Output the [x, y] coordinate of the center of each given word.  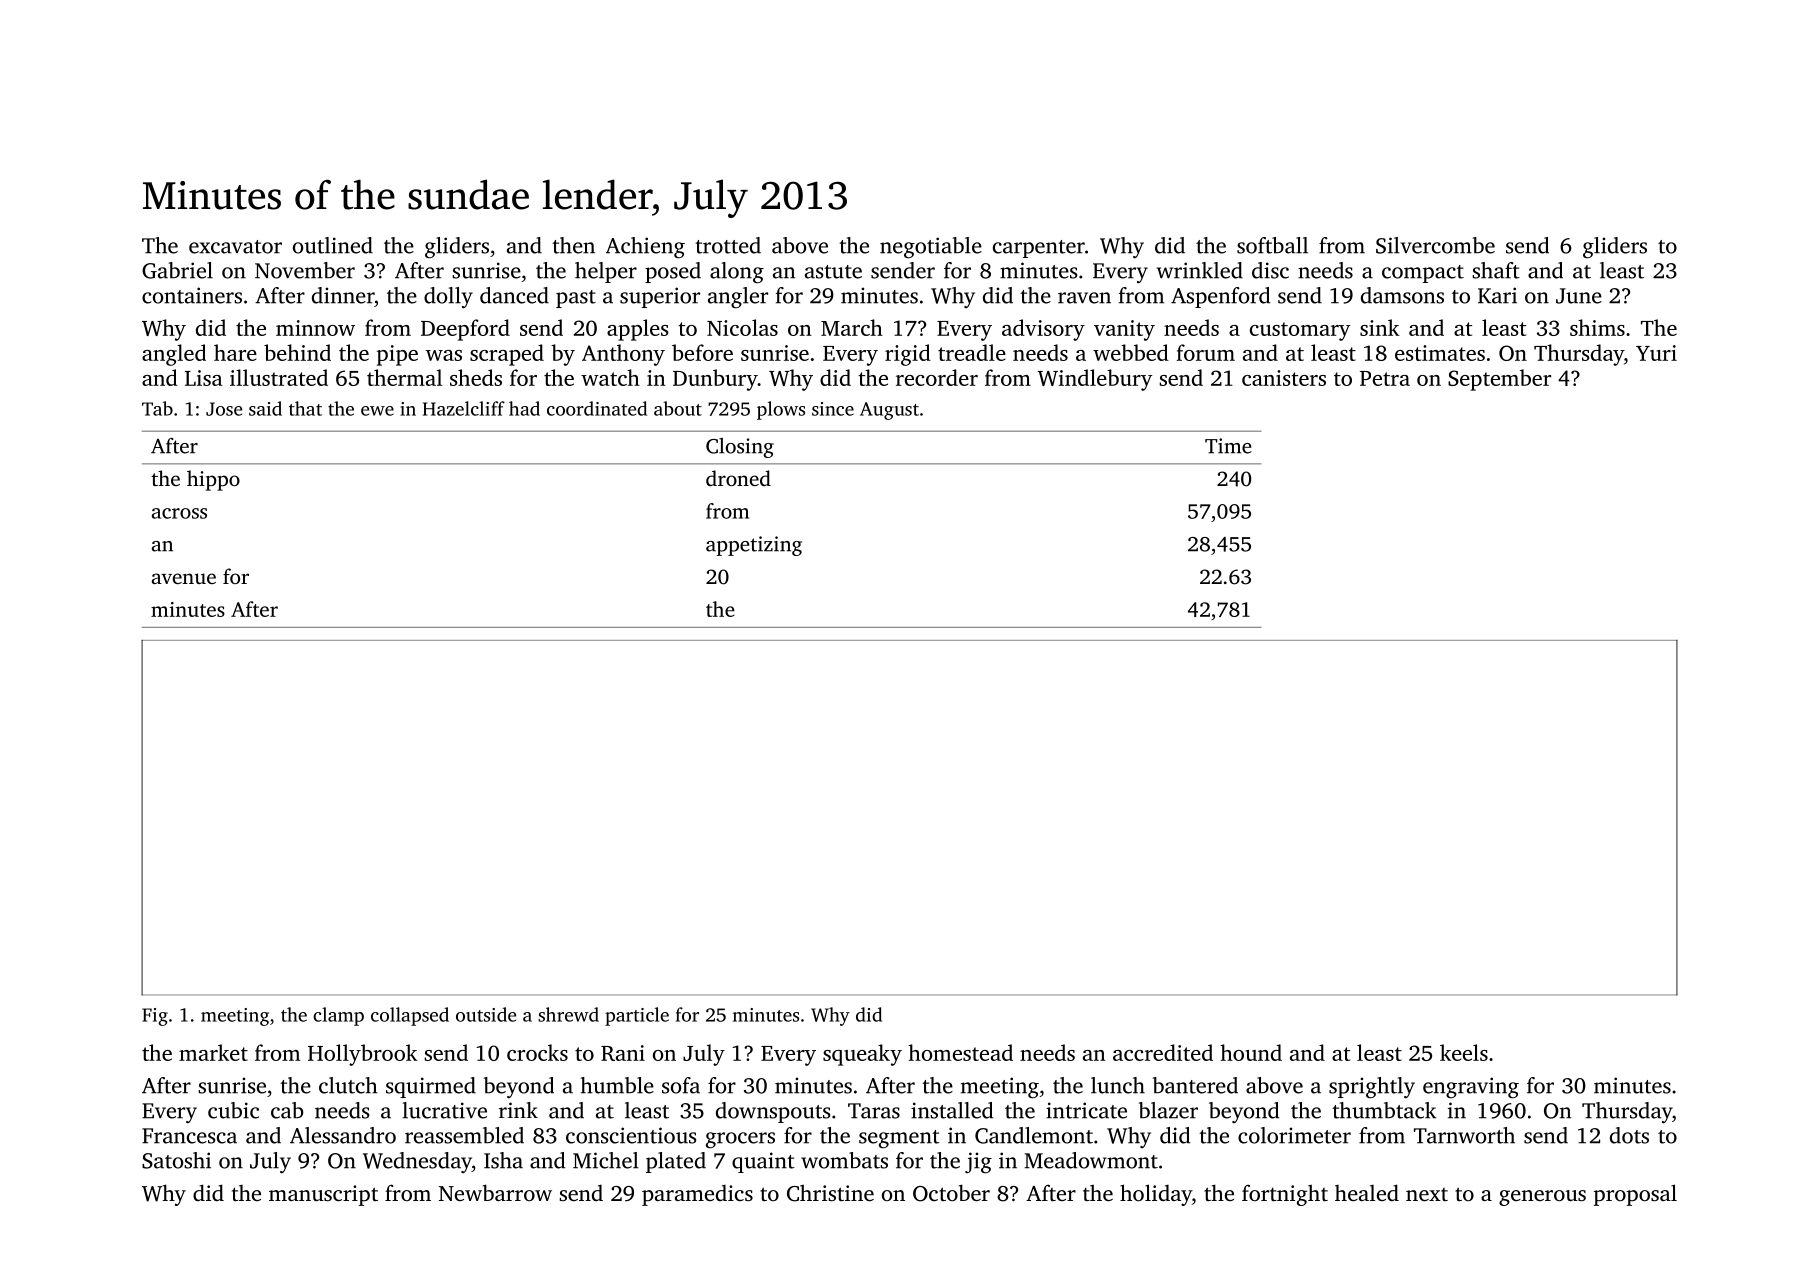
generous [1542, 1198]
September [1499, 380]
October [951, 1193]
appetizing [754, 546]
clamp [338, 1016]
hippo [213, 480]
